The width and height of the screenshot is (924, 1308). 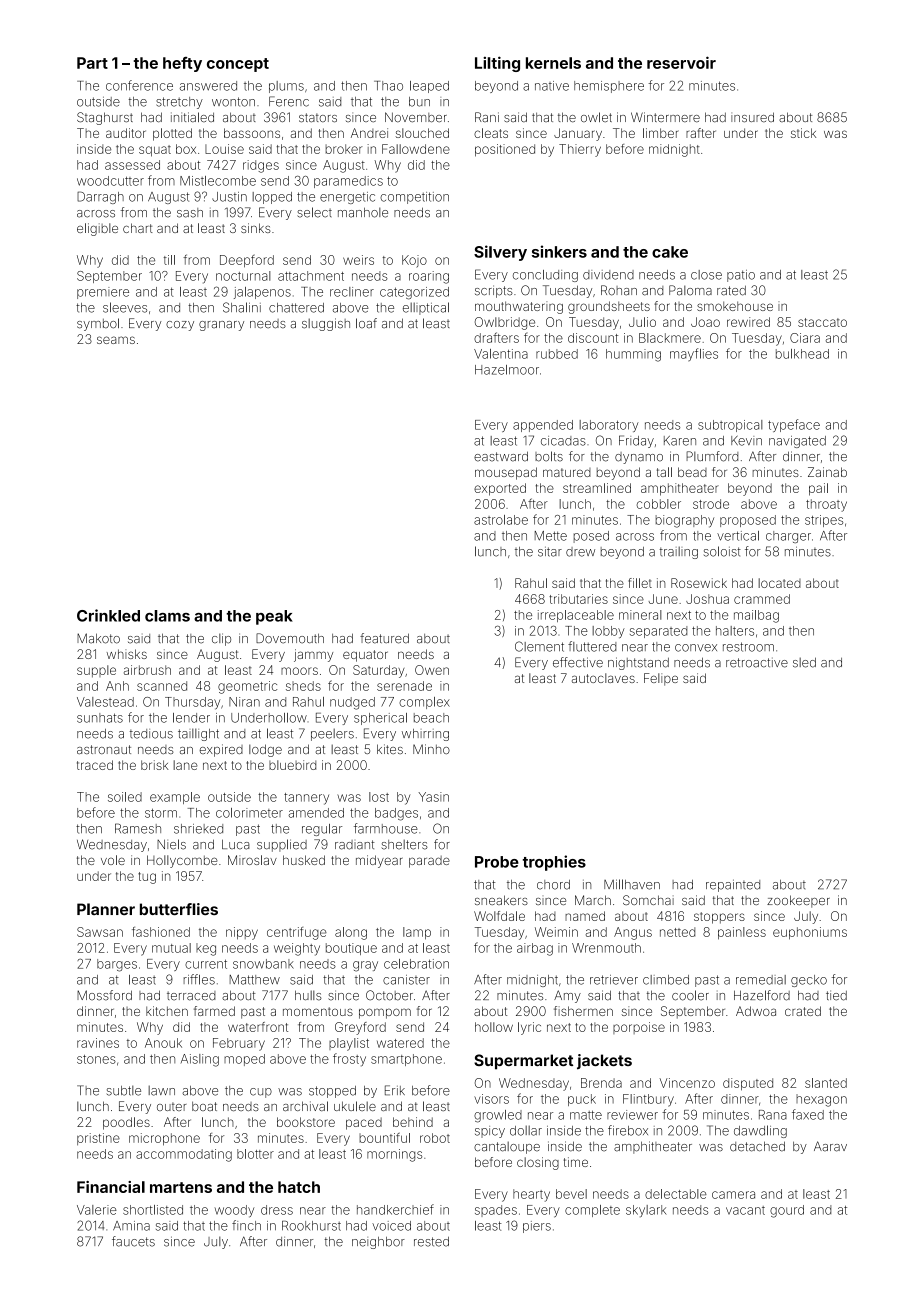 What do you see at coordinates (552, 86) in the screenshot?
I see `native` at bounding box center [552, 86].
